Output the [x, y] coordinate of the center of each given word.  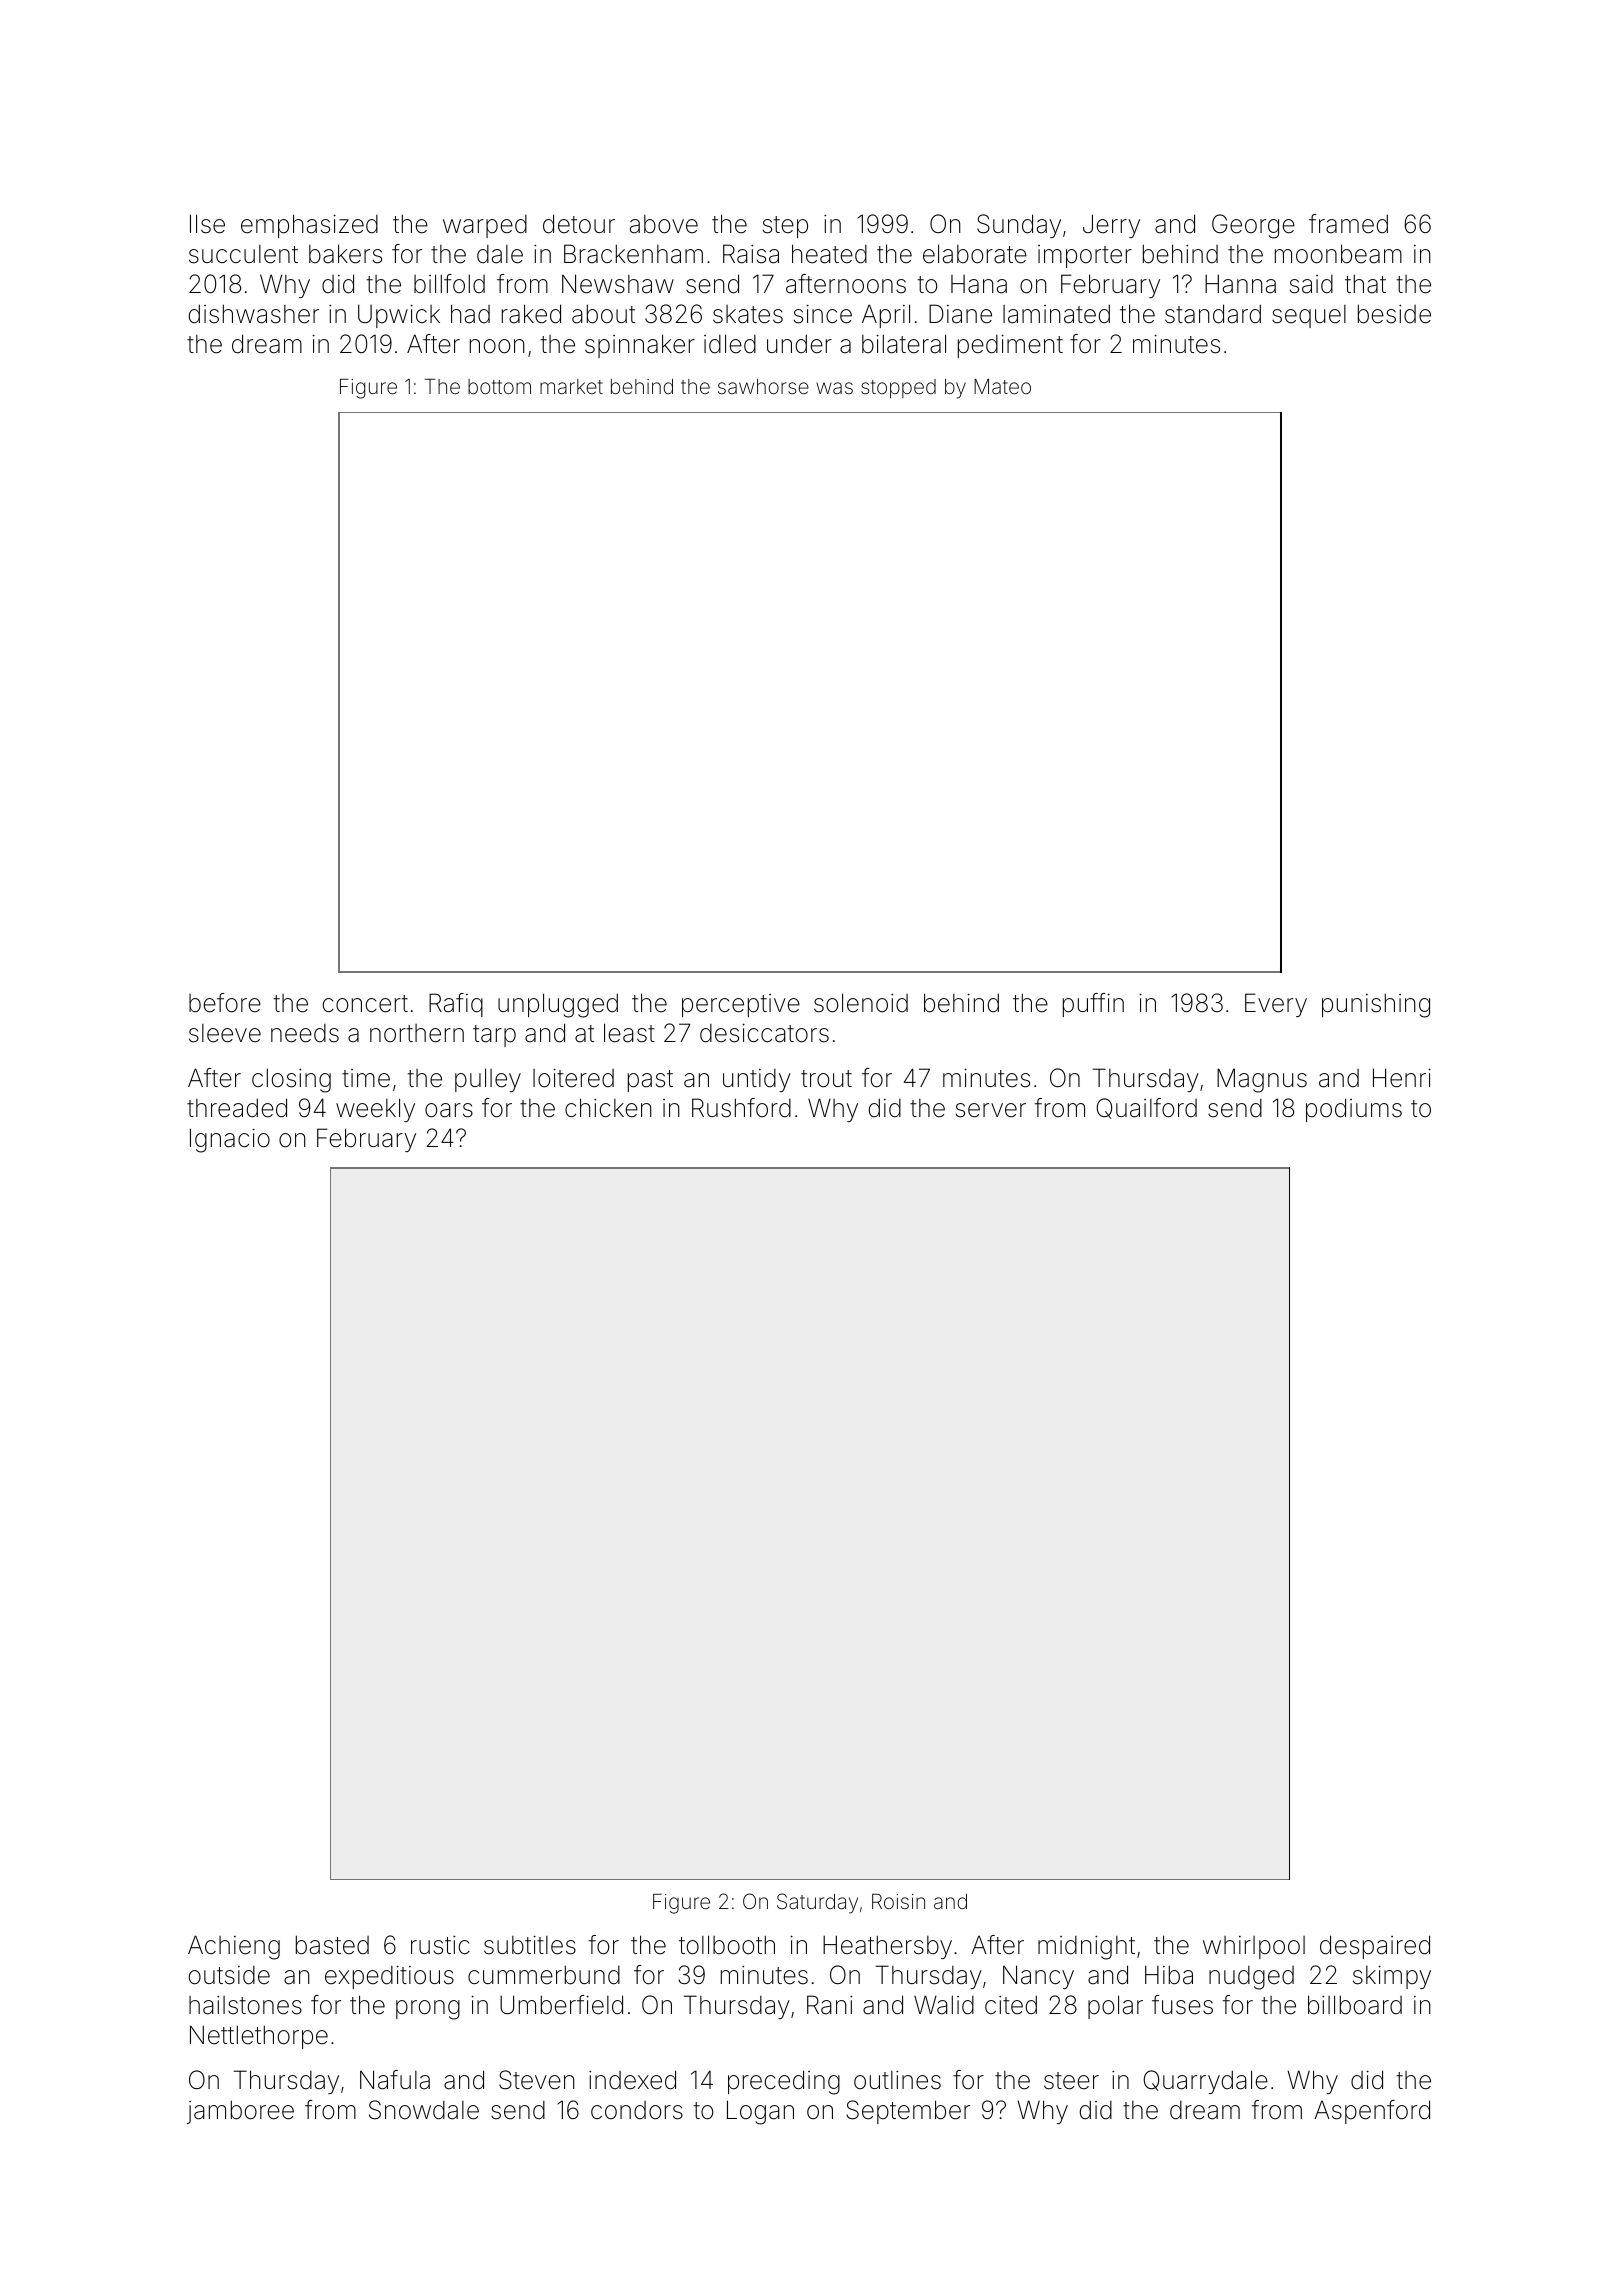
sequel [1309, 316]
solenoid [861, 1003]
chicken [608, 1108]
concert [365, 1004]
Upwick [399, 316]
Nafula [395, 2080]
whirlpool [1254, 1947]
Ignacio [230, 1140]
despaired [1375, 1947]
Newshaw [618, 284]
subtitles [530, 1945]
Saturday [817, 1903]
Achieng [234, 1947]
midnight [1086, 1947]
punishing [1376, 1005]
